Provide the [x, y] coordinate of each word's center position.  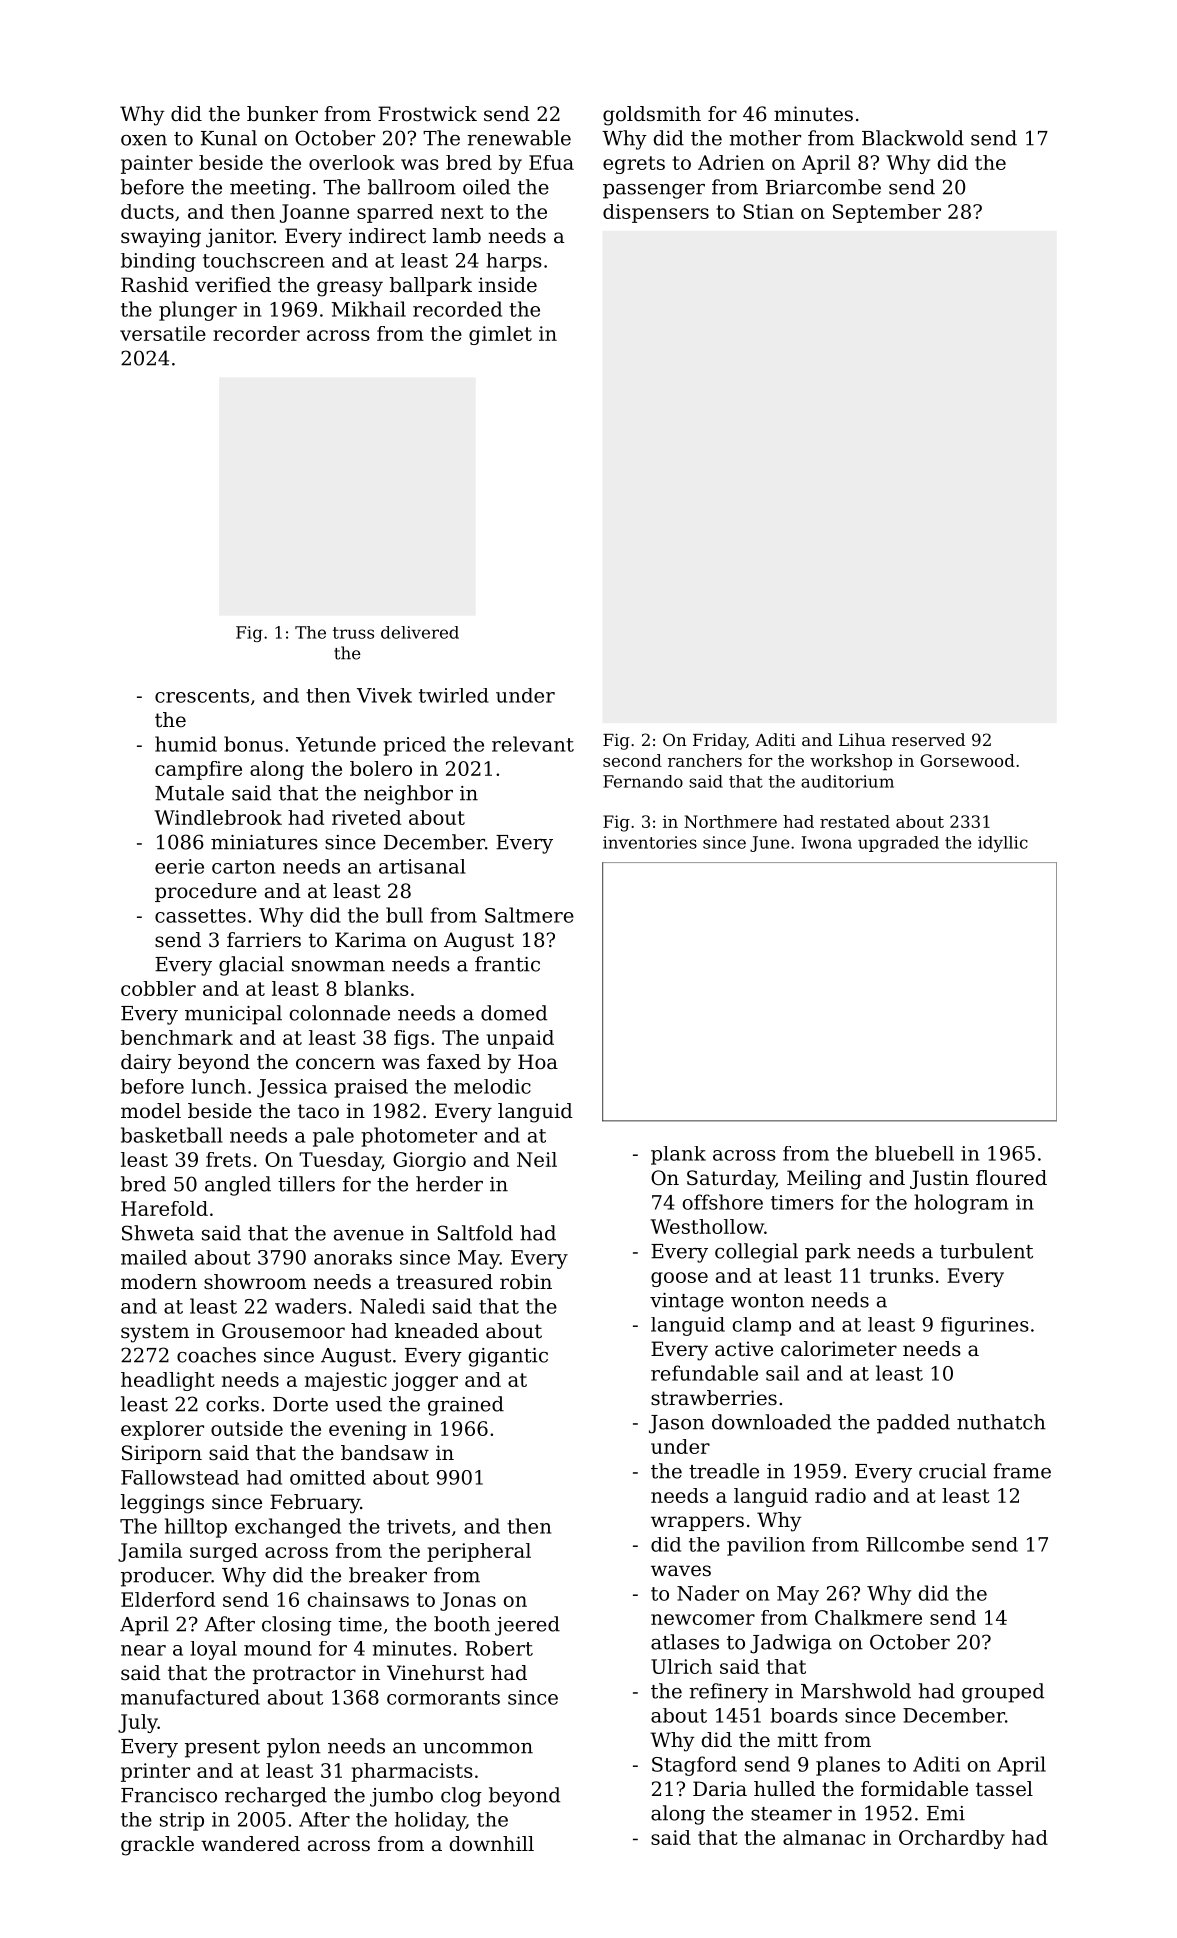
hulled [785, 1789]
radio [840, 1495]
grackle [157, 1846]
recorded [457, 309]
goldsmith [652, 116]
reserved [928, 739]
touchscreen [263, 260]
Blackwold [913, 138]
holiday [430, 1821]
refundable [704, 1373]
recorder [256, 333]
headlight [168, 1381]
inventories [650, 842]
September [887, 213]
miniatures [264, 842]
